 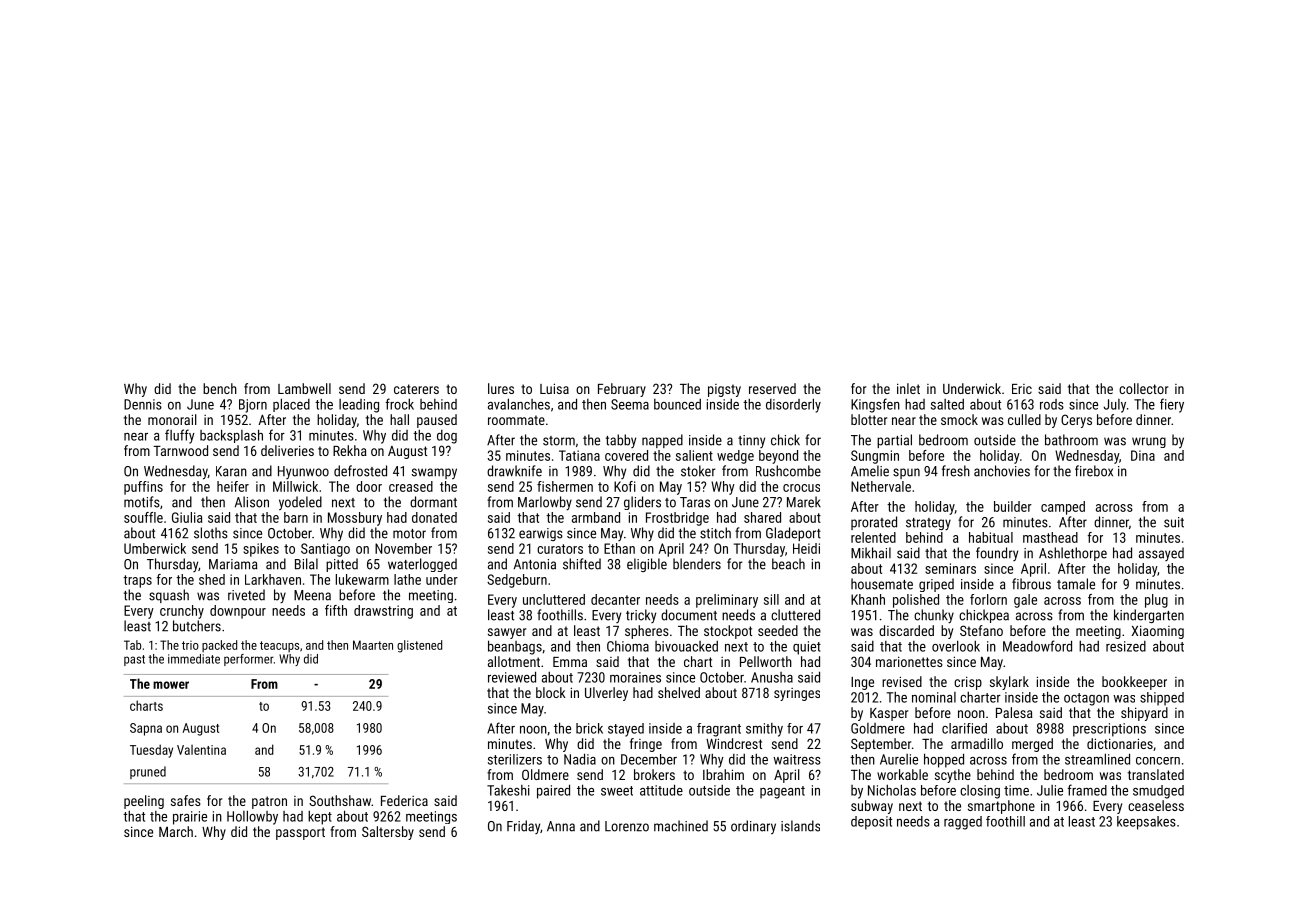 What do you see at coordinates (190, 645) in the page?
I see `trio` at bounding box center [190, 645].
